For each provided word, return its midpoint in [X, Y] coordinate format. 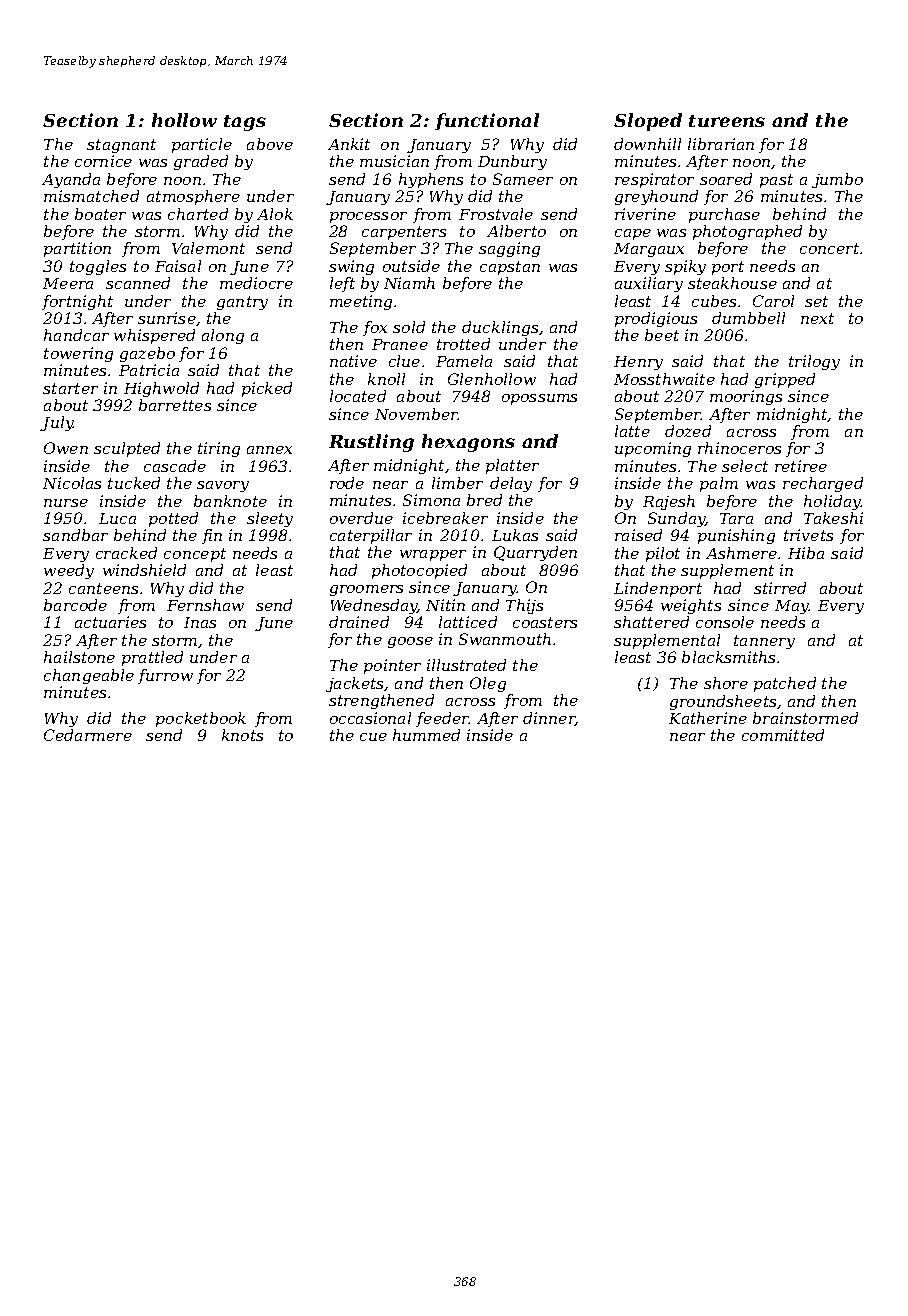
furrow [165, 676]
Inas [200, 622]
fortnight [77, 302]
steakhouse [732, 283]
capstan [510, 268]
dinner [549, 719]
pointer [392, 666]
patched [785, 684]
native [353, 361]
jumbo [837, 180]
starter [70, 388]
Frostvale [496, 214]
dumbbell [748, 318]
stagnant [121, 146]
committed [783, 735]
